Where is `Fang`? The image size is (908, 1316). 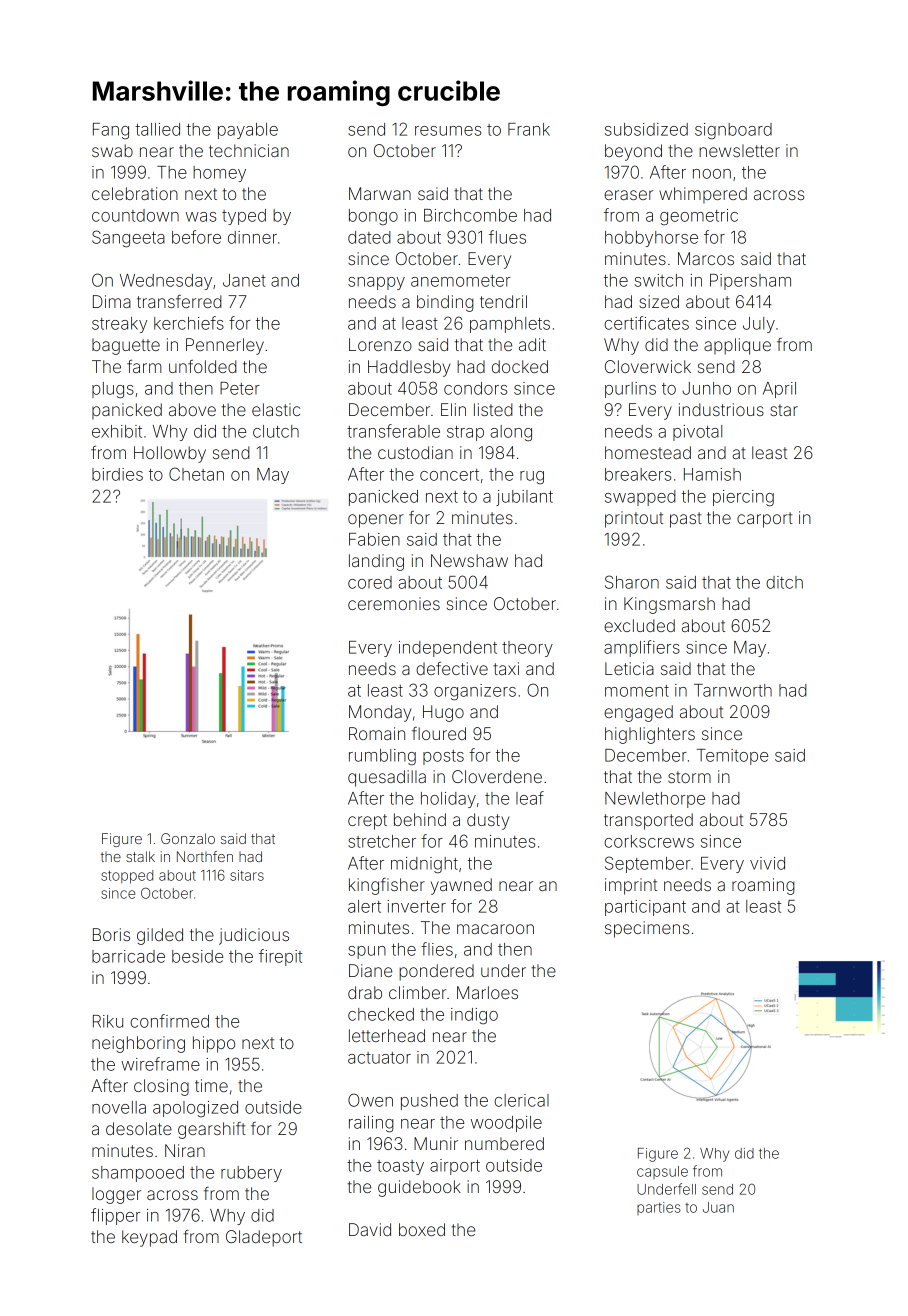 Fang is located at coordinates (111, 131).
